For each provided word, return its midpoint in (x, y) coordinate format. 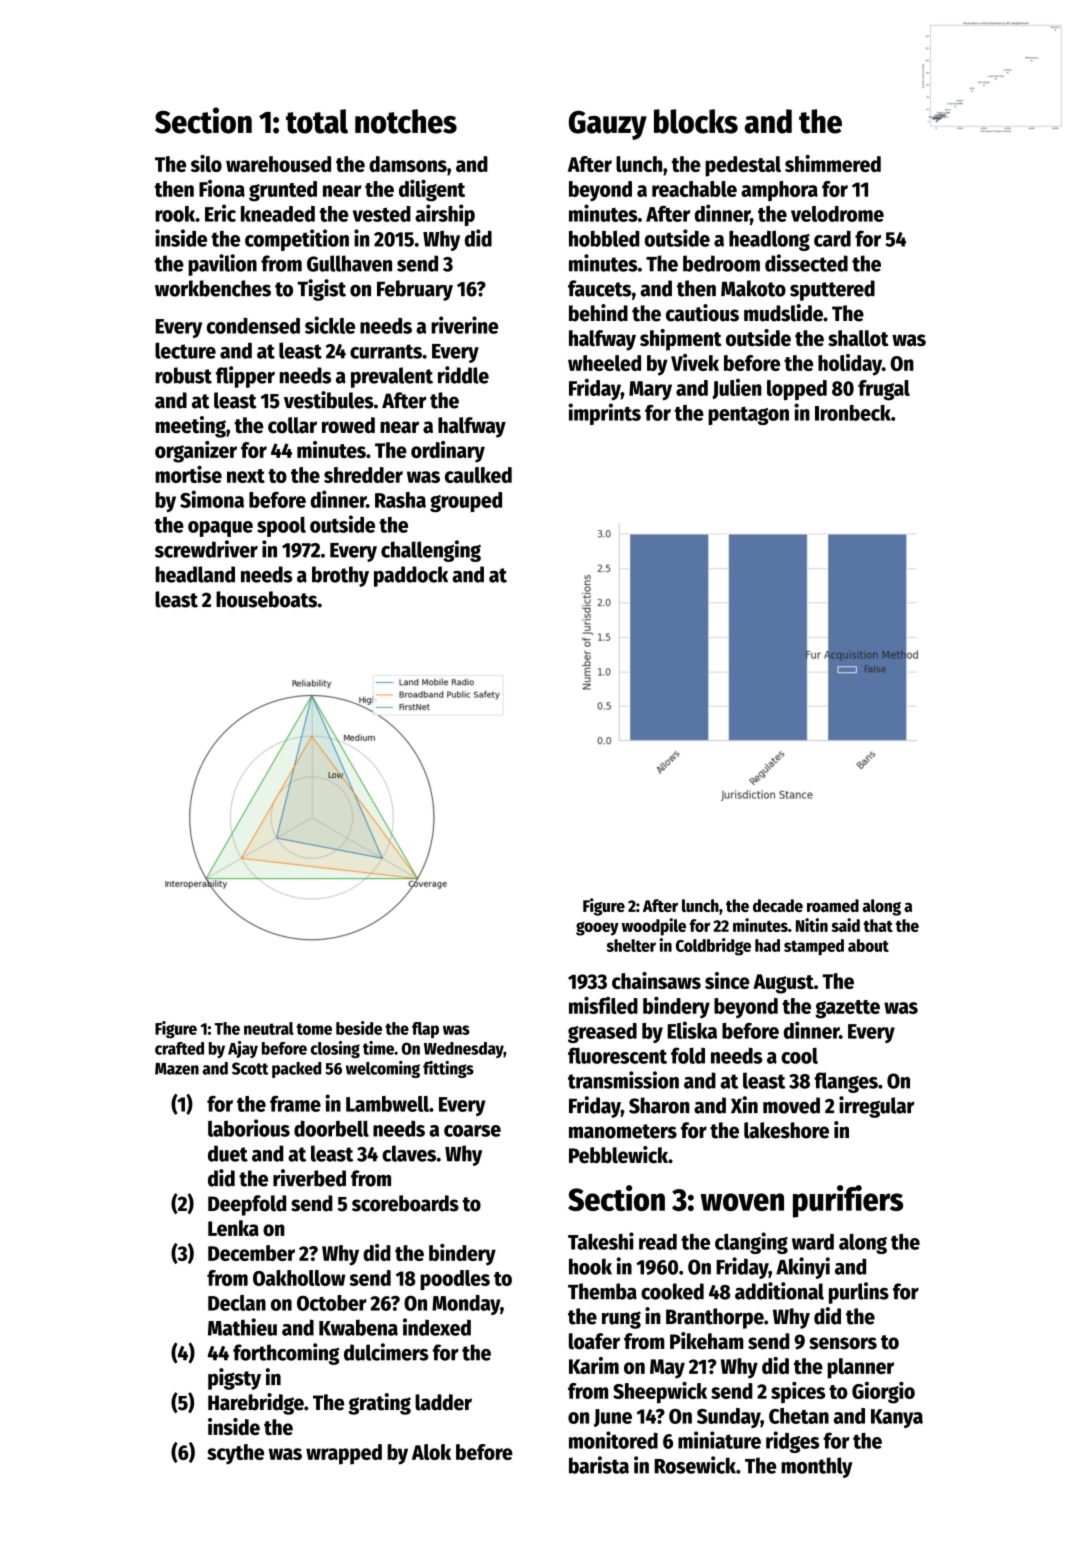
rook (175, 214)
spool (281, 527)
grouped (466, 502)
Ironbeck (853, 413)
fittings (448, 1069)
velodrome (837, 214)
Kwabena (358, 1327)
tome (314, 1029)
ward (813, 1242)
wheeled (604, 363)
